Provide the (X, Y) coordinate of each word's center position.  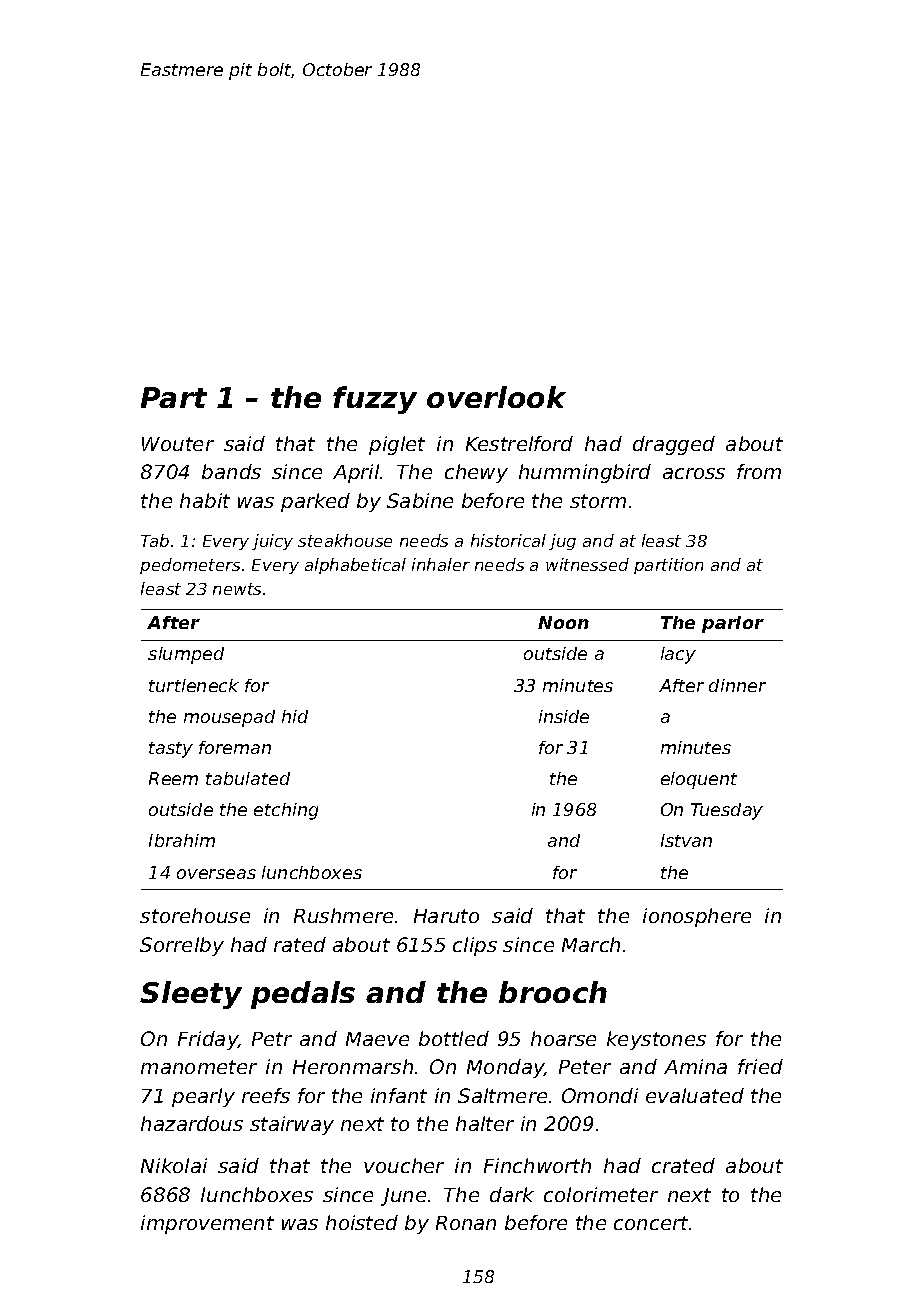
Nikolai (174, 1165)
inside (564, 716)
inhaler (441, 564)
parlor (733, 624)
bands (231, 471)
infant (399, 1095)
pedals (303, 995)
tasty (171, 750)
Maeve (377, 1039)
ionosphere (697, 917)
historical (508, 540)
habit (205, 500)
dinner (737, 685)
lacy (678, 655)
